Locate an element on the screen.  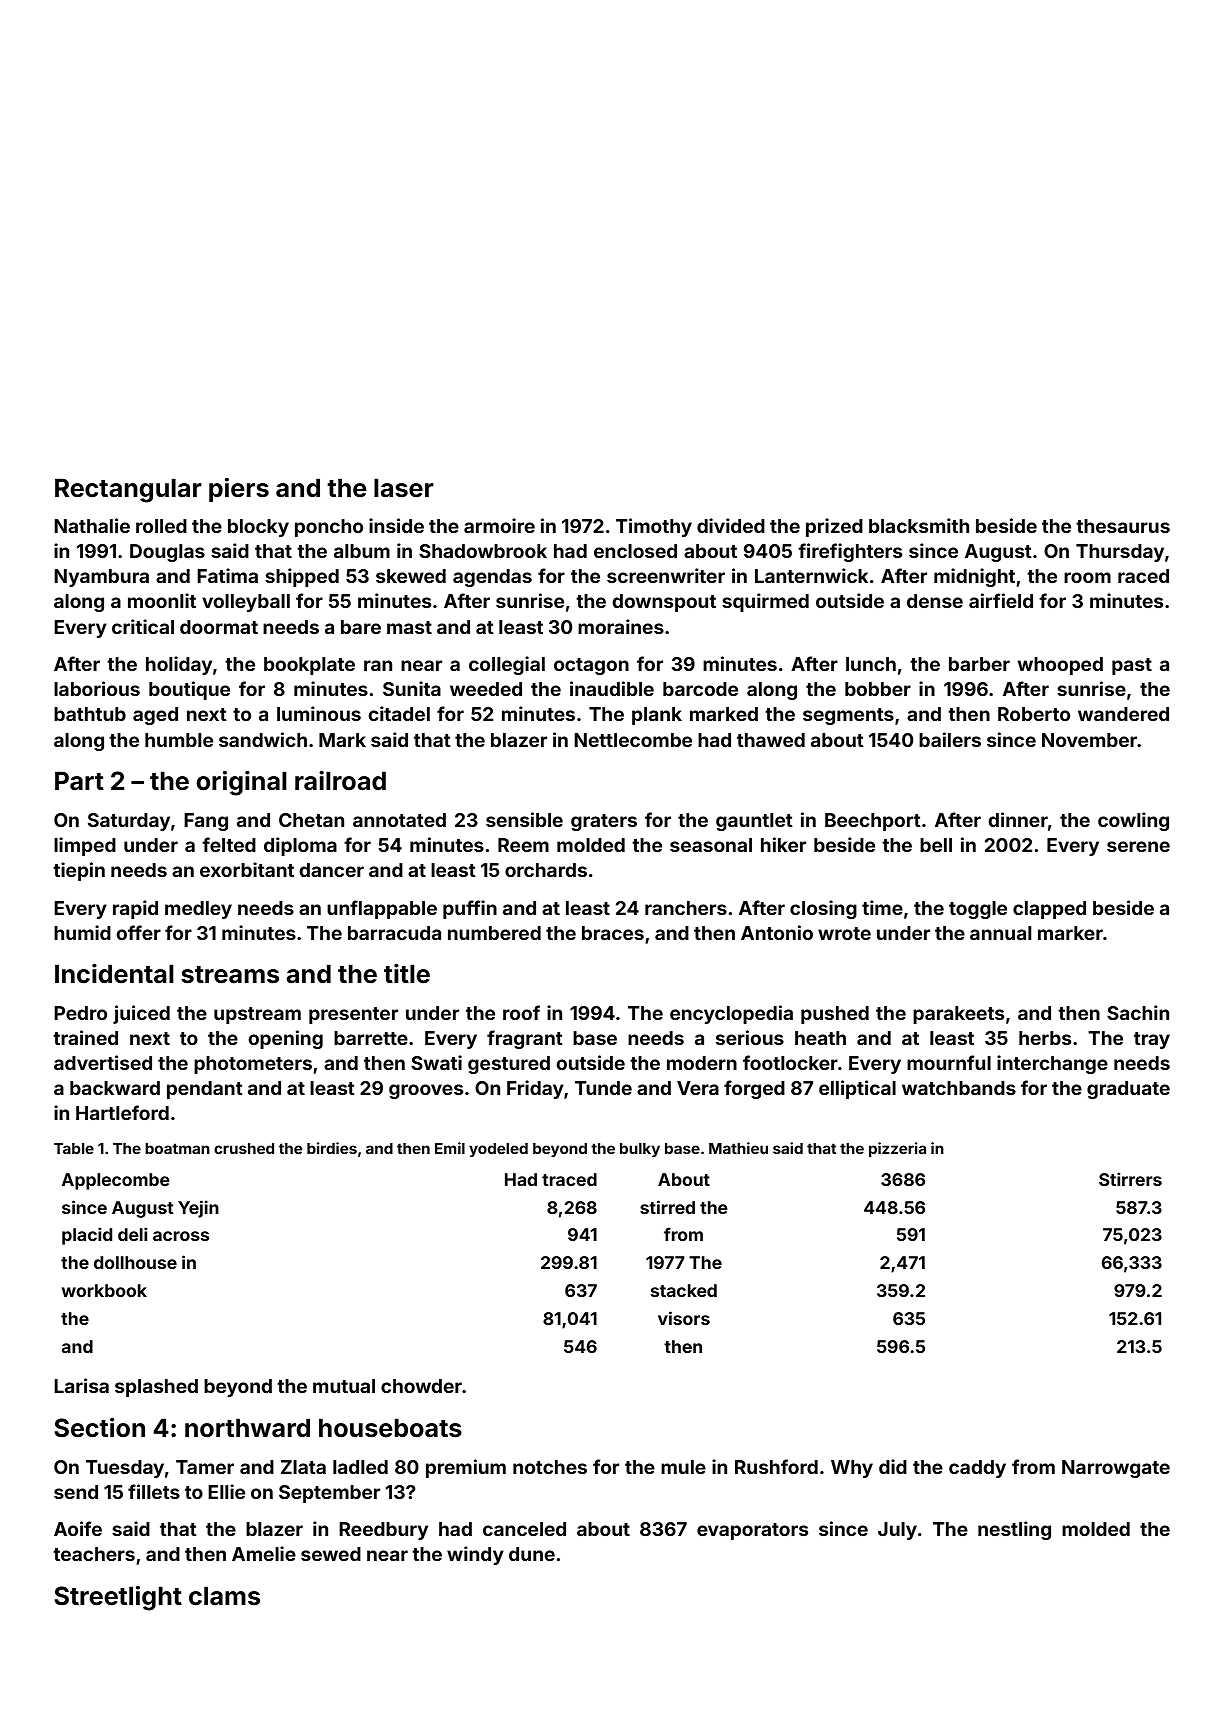
Nyambura is located at coordinates (101, 578).
